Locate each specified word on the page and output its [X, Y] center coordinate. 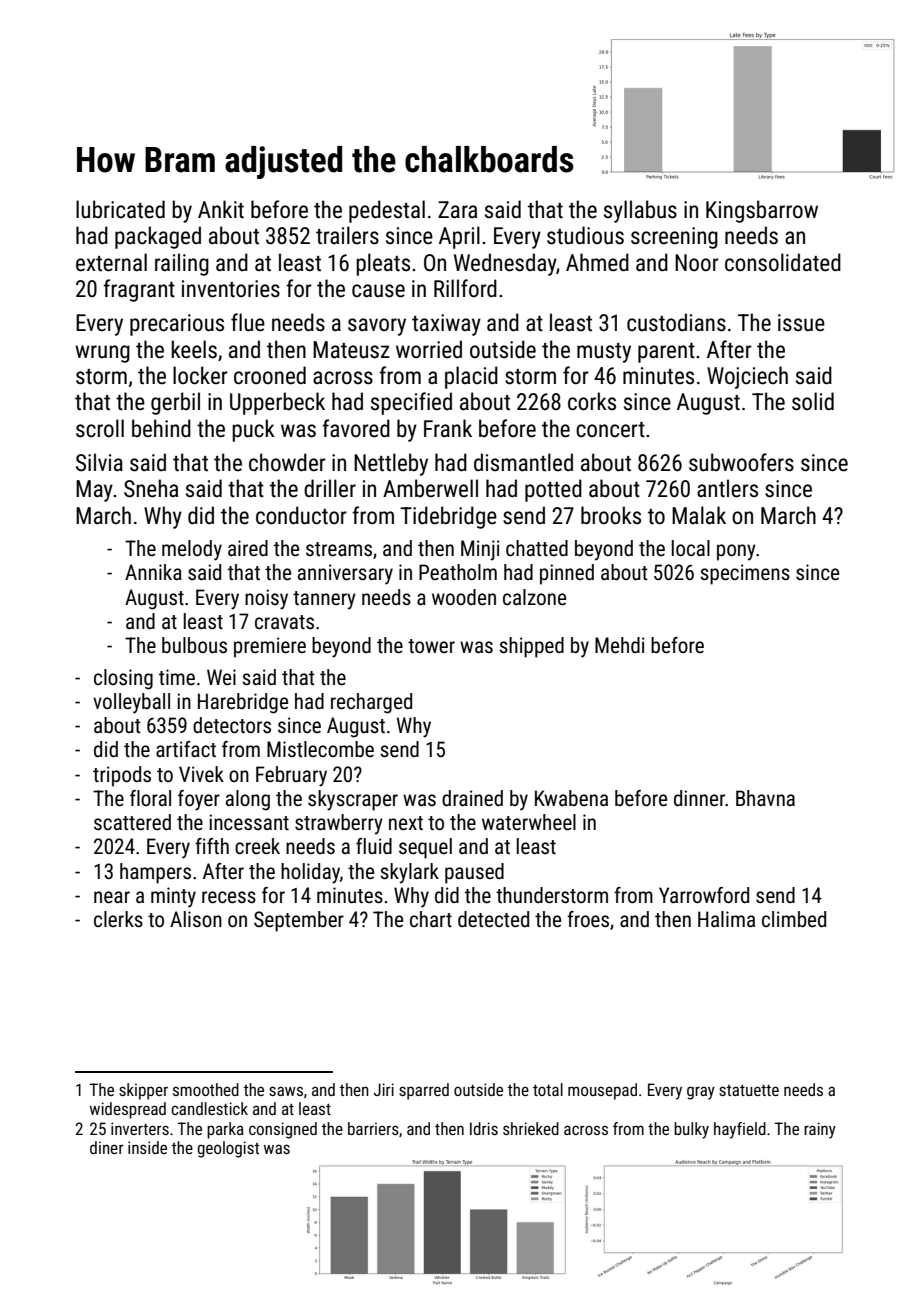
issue [801, 323]
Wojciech [747, 377]
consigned [283, 1130]
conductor [301, 515]
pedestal [387, 211]
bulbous [194, 645]
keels [194, 349]
